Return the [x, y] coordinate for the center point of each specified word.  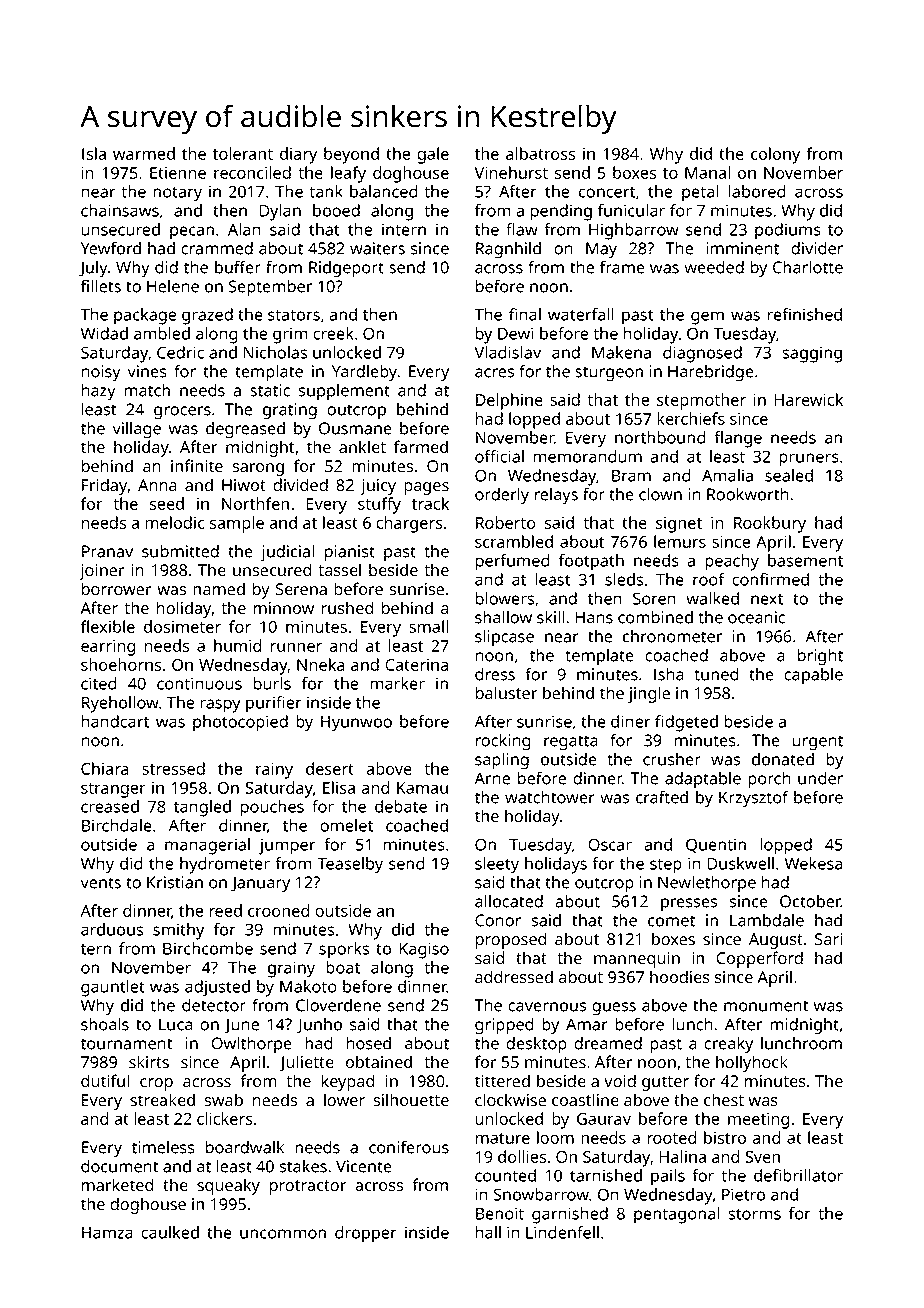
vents [101, 883]
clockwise [510, 1100]
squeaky [228, 1186]
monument [766, 1006]
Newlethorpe [707, 883]
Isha [669, 674]
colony [775, 155]
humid [238, 645]
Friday [104, 486]
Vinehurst [511, 172]
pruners [809, 460]
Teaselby [350, 865]
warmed [144, 153]
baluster [506, 693]
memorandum [587, 456]
